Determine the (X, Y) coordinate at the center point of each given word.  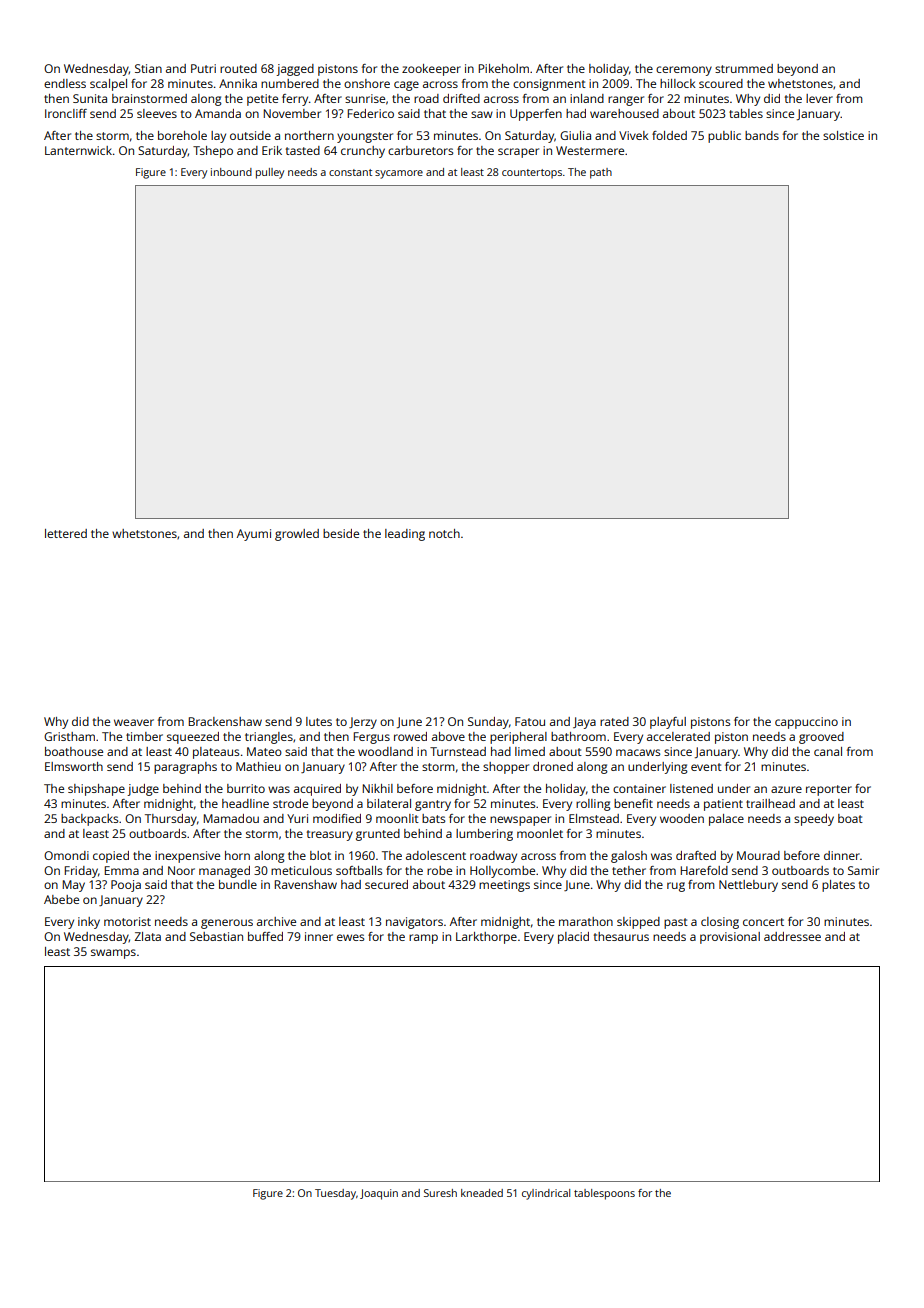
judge (143, 790)
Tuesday (335, 1194)
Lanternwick (78, 150)
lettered (66, 533)
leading (405, 535)
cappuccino (806, 723)
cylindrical (546, 1194)
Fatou (530, 721)
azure (786, 789)
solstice (843, 135)
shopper (506, 768)
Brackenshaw (225, 721)
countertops (532, 174)
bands (762, 135)
